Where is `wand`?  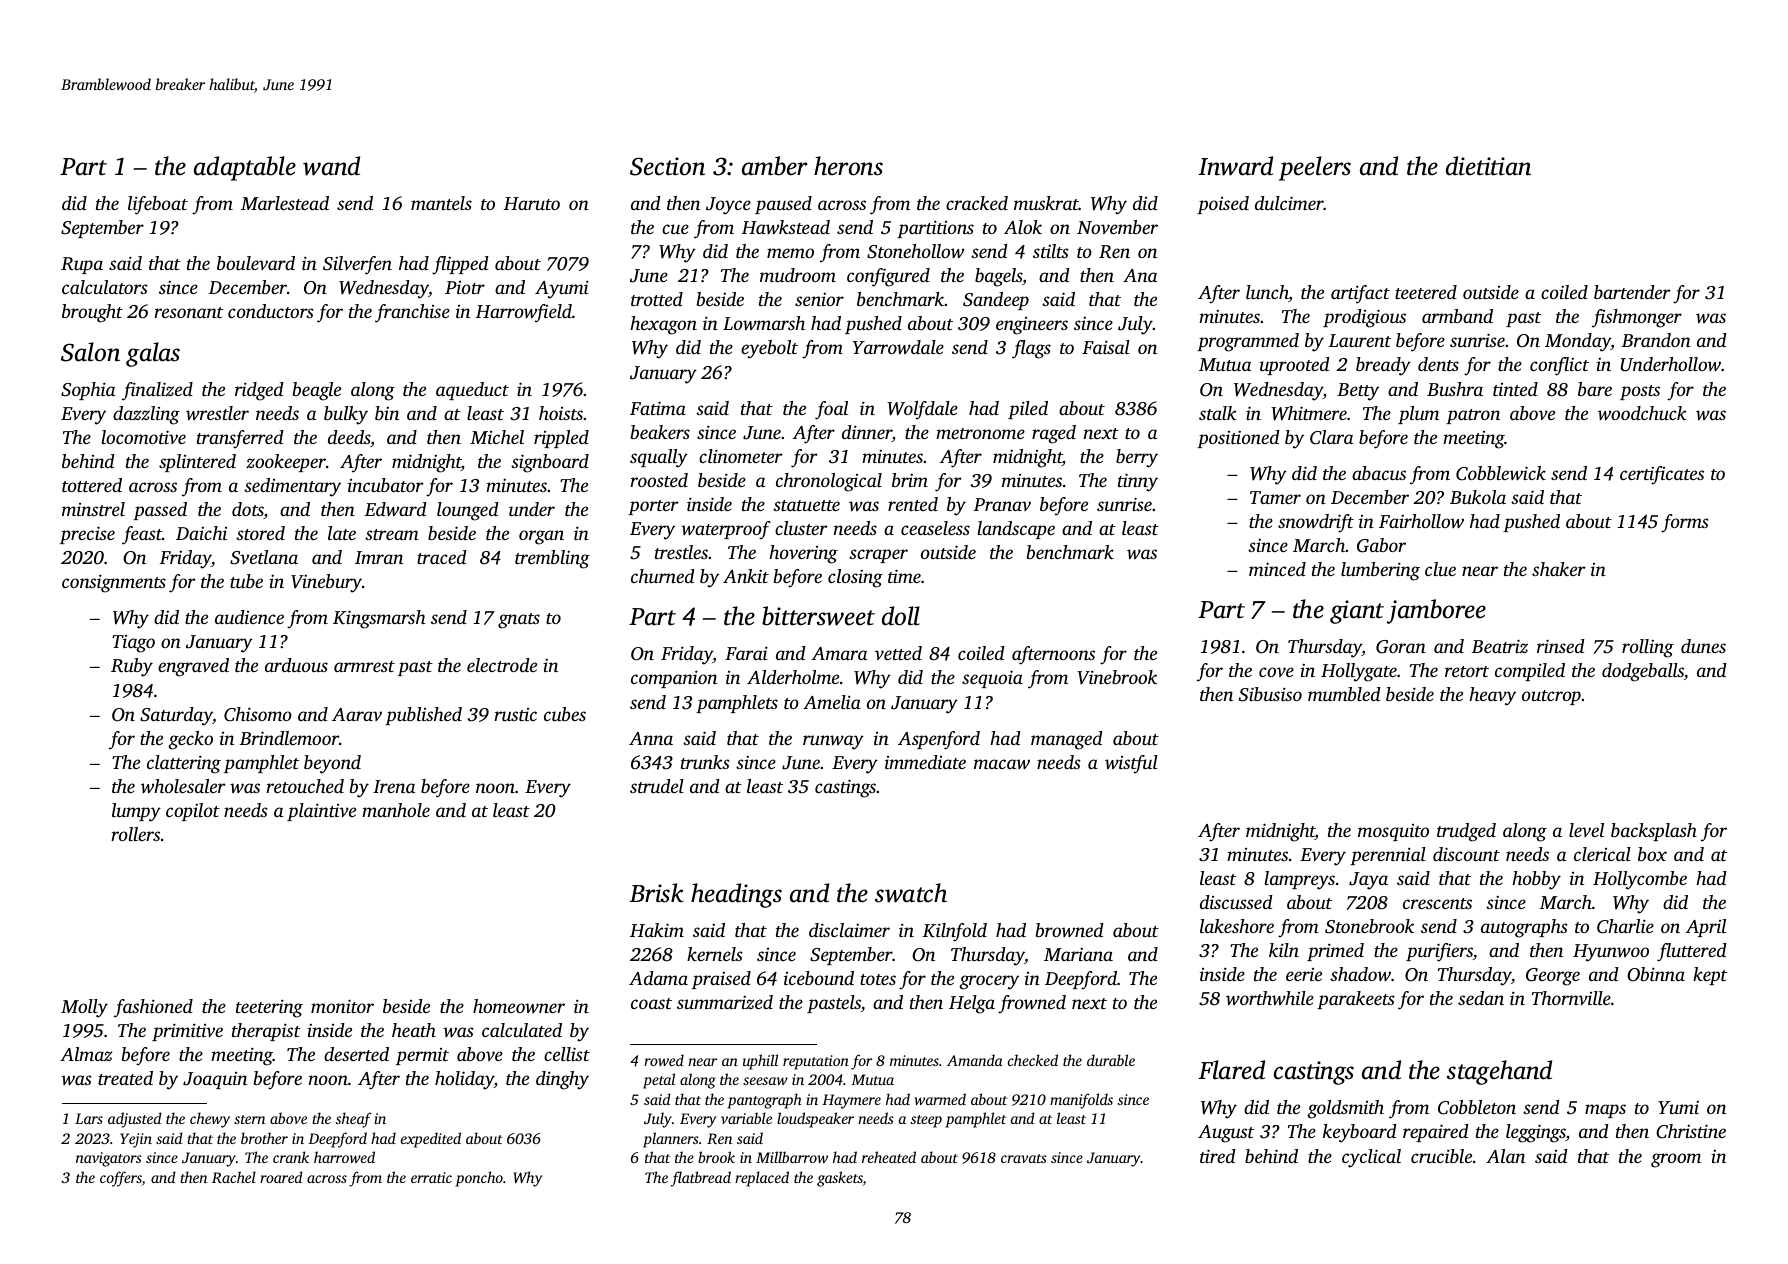
wand is located at coordinates (331, 166).
